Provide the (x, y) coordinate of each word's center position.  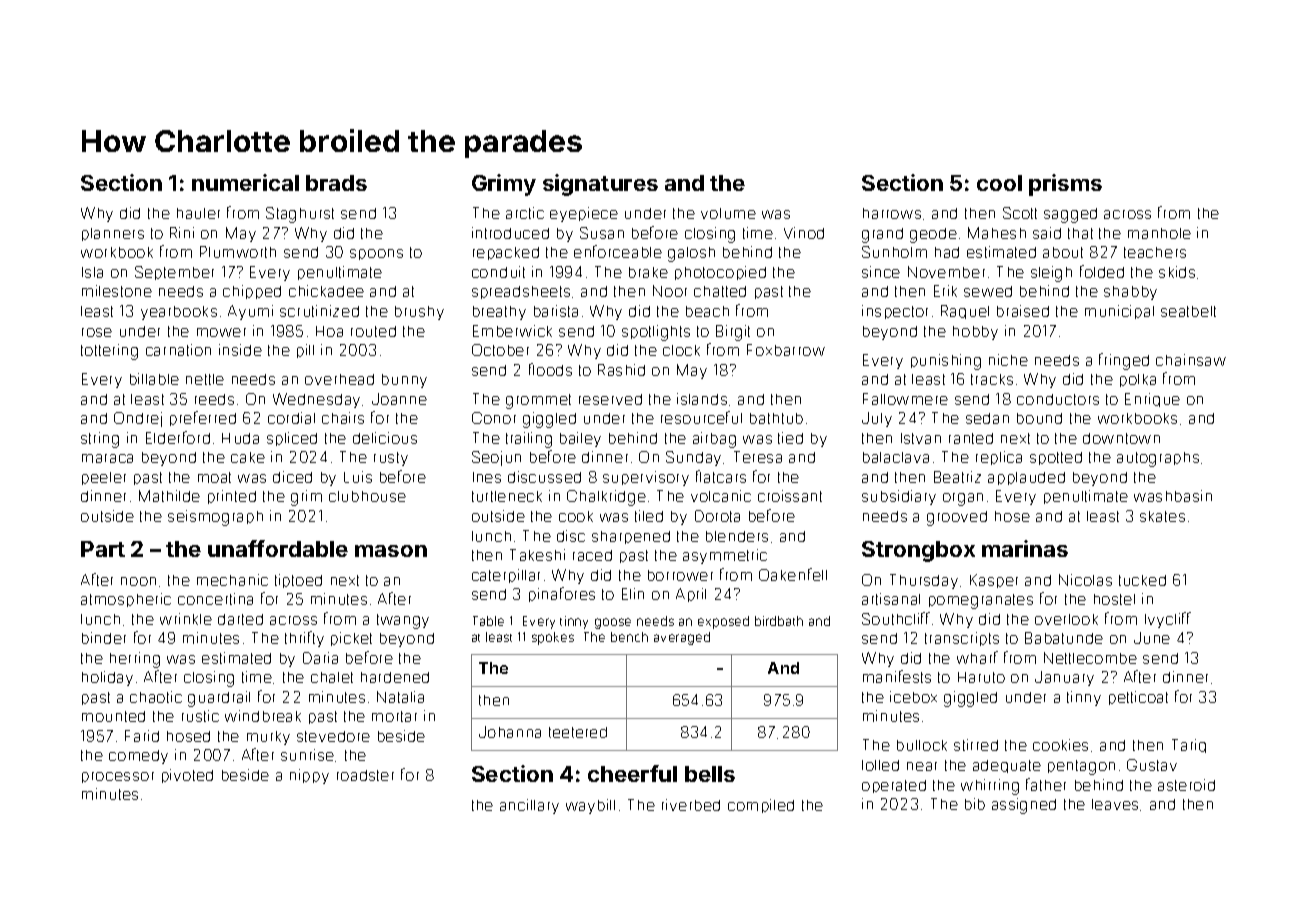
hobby (975, 333)
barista (556, 311)
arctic (525, 213)
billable (154, 379)
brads (336, 183)
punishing (946, 362)
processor (118, 777)
